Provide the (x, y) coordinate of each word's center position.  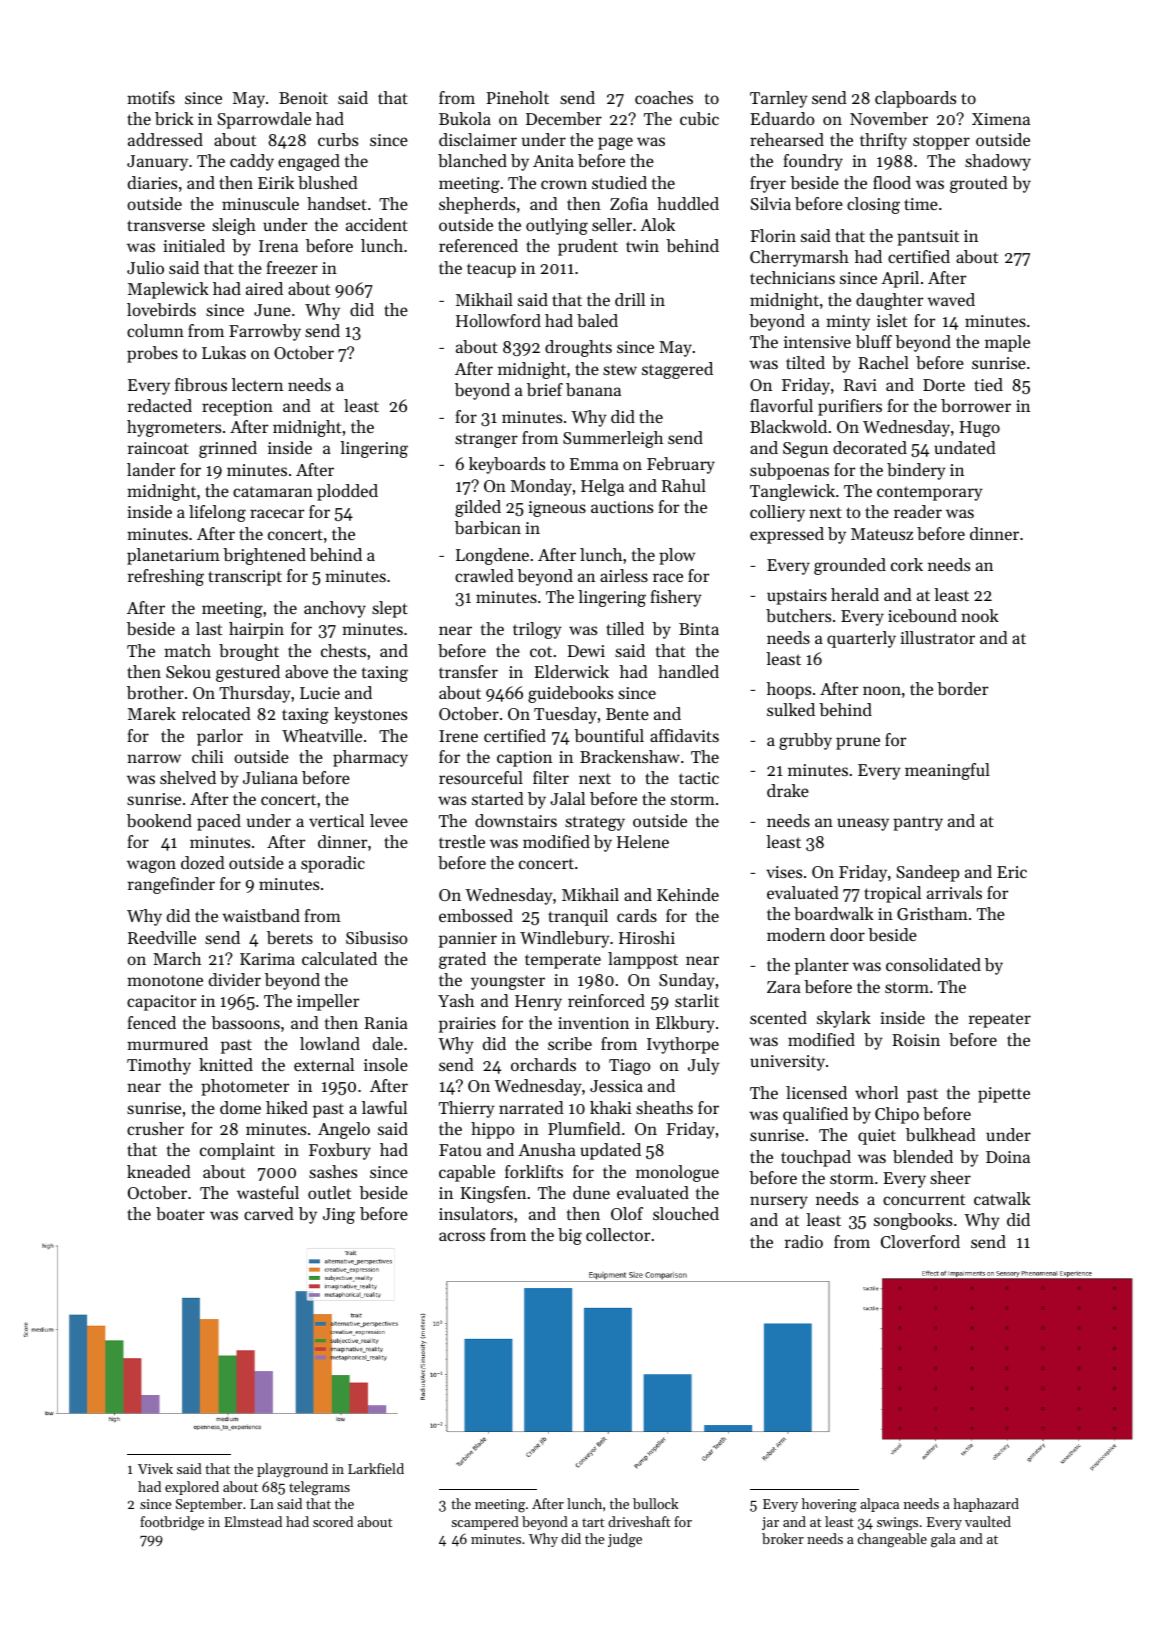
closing (873, 205)
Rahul (684, 485)
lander (151, 469)
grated (462, 960)
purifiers (850, 407)
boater (180, 1213)
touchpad (816, 1158)
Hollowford (498, 320)
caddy (252, 162)
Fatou (460, 1150)
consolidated (933, 964)
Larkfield (376, 1468)
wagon (151, 866)
